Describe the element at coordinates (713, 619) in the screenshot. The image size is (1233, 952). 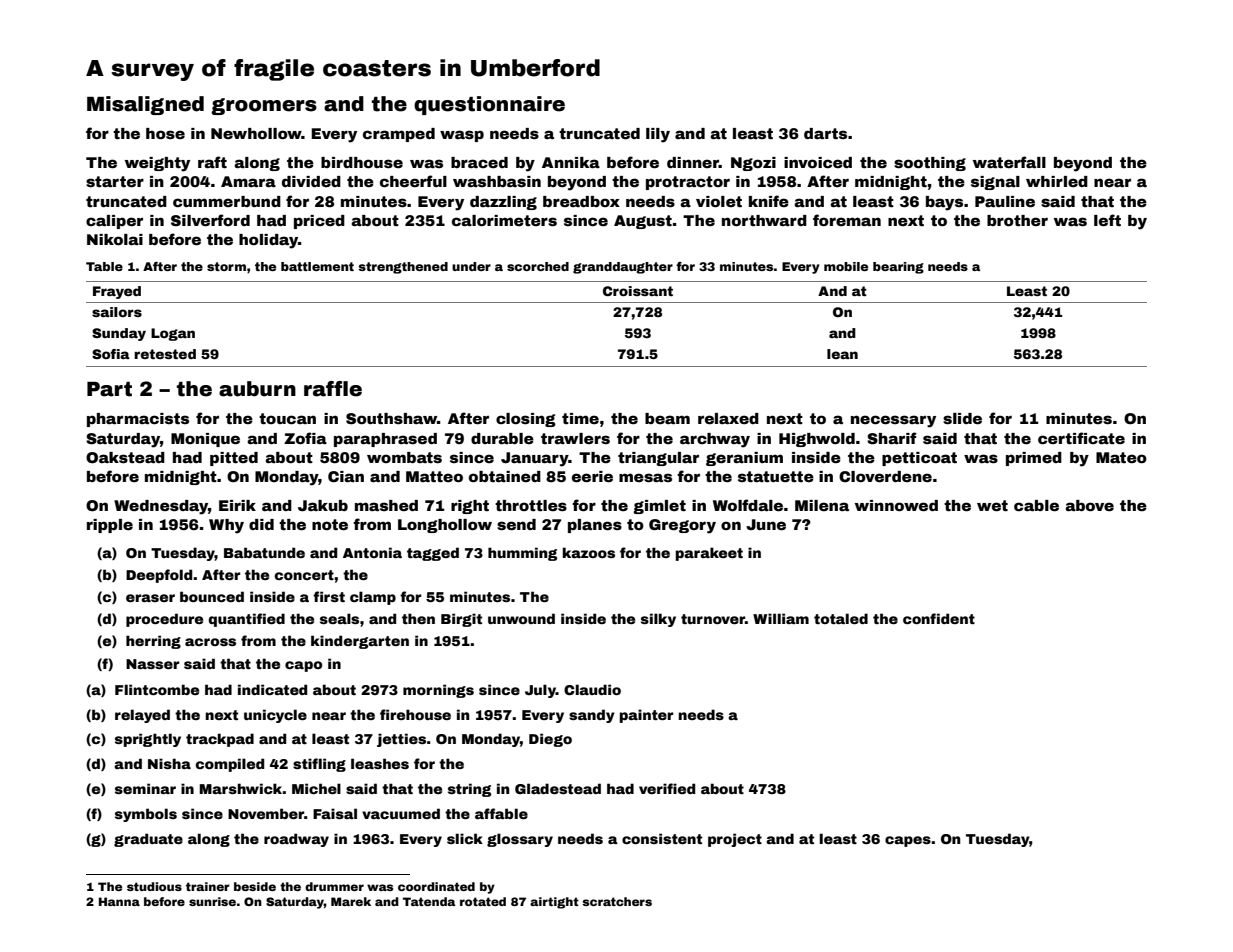
I see `turnover` at that location.
